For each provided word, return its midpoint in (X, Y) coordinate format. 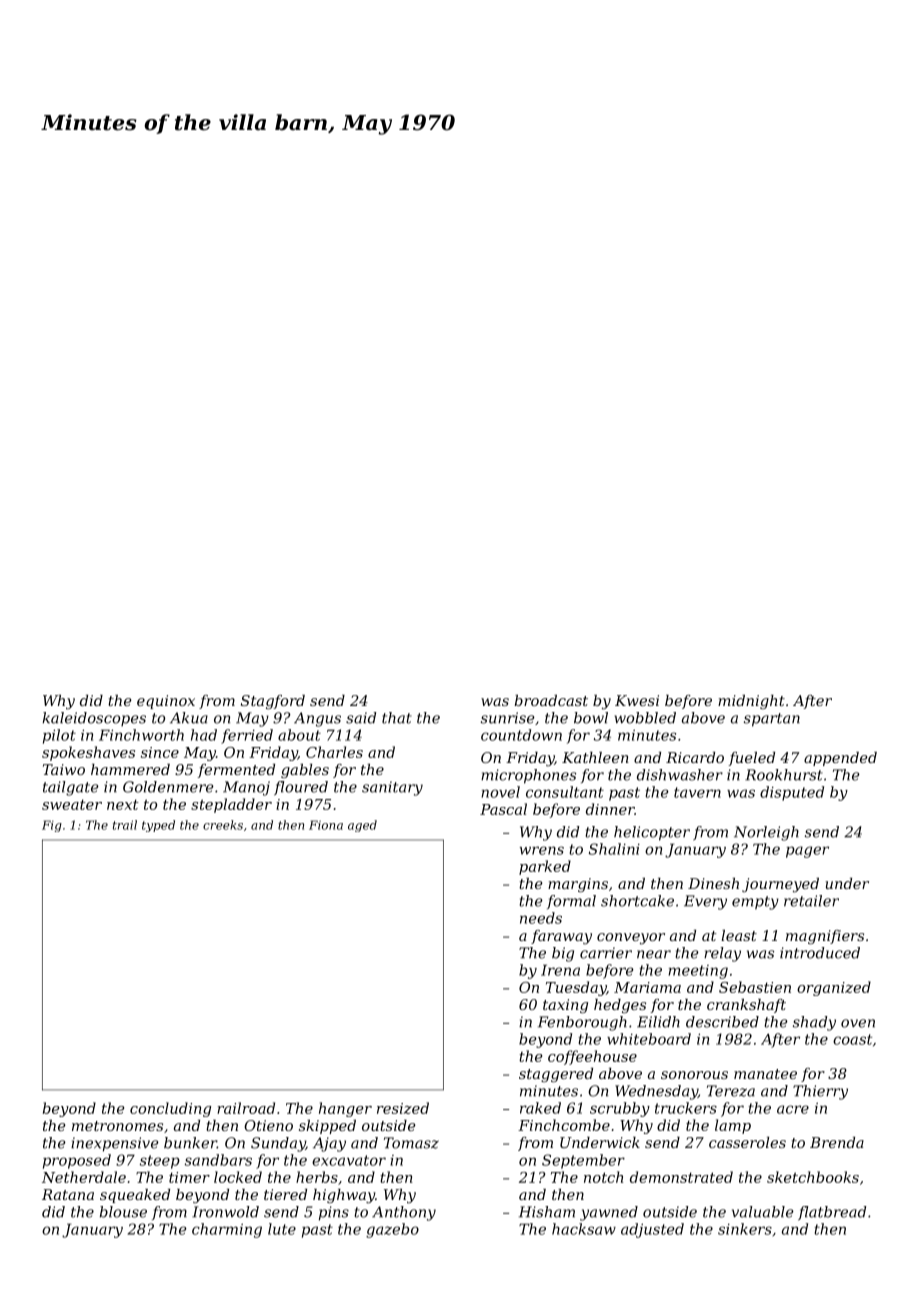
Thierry (820, 1092)
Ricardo (695, 757)
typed (158, 826)
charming (227, 1230)
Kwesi (637, 700)
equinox (166, 702)
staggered (556, 1075)
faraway (561, 937)
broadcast (551, 700)
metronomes (117, 1126)
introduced (820, 953)
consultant (565, 792)
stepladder (231, 805)
